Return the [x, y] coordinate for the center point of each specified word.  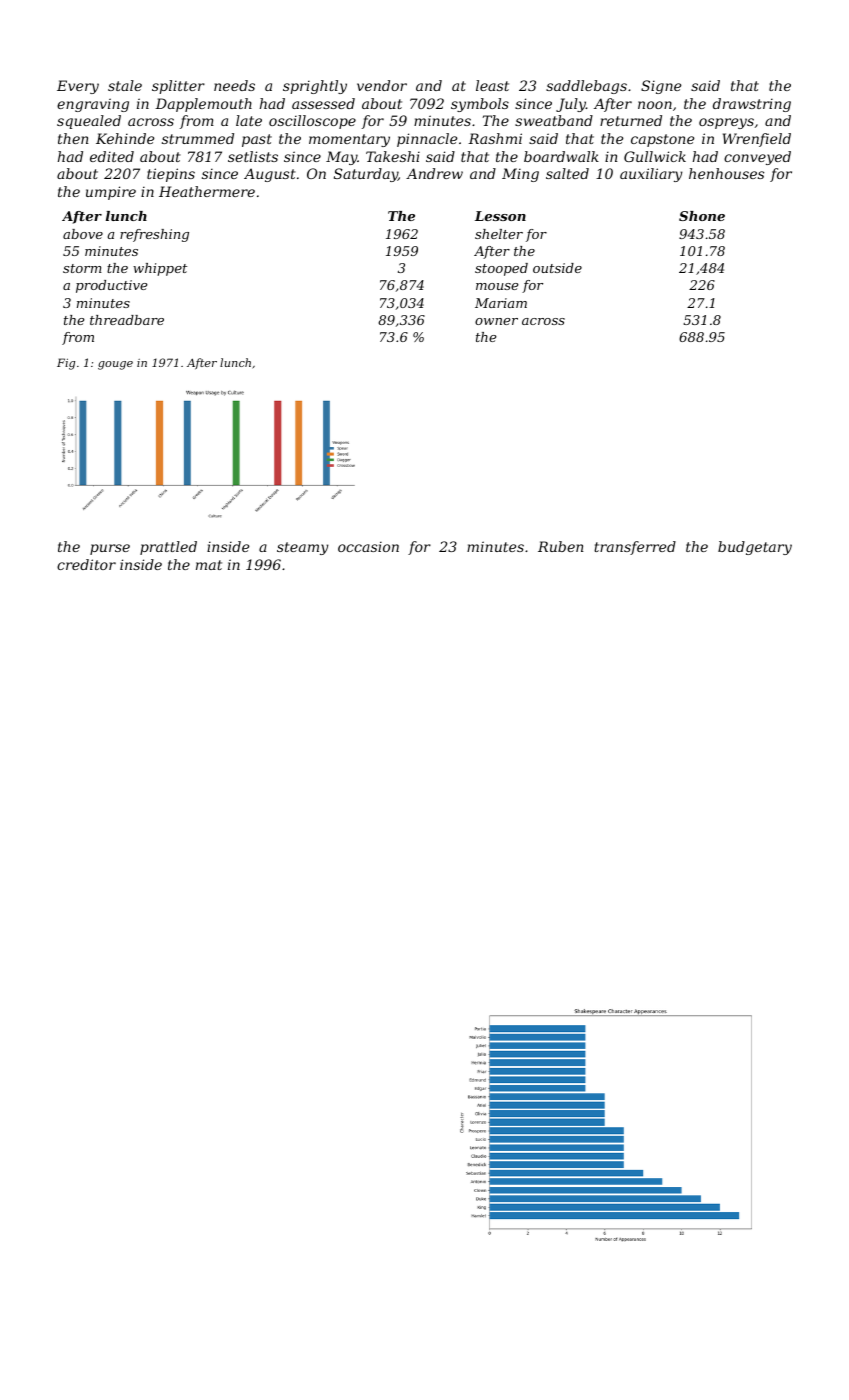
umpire [111, 193]
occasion [368, 546]
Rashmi [495, 138]
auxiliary [651, 175]
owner [496, 321]
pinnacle [427, 140]
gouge [115, 365]
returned [631, 120]
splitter [178, 87]
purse [110, 549]
